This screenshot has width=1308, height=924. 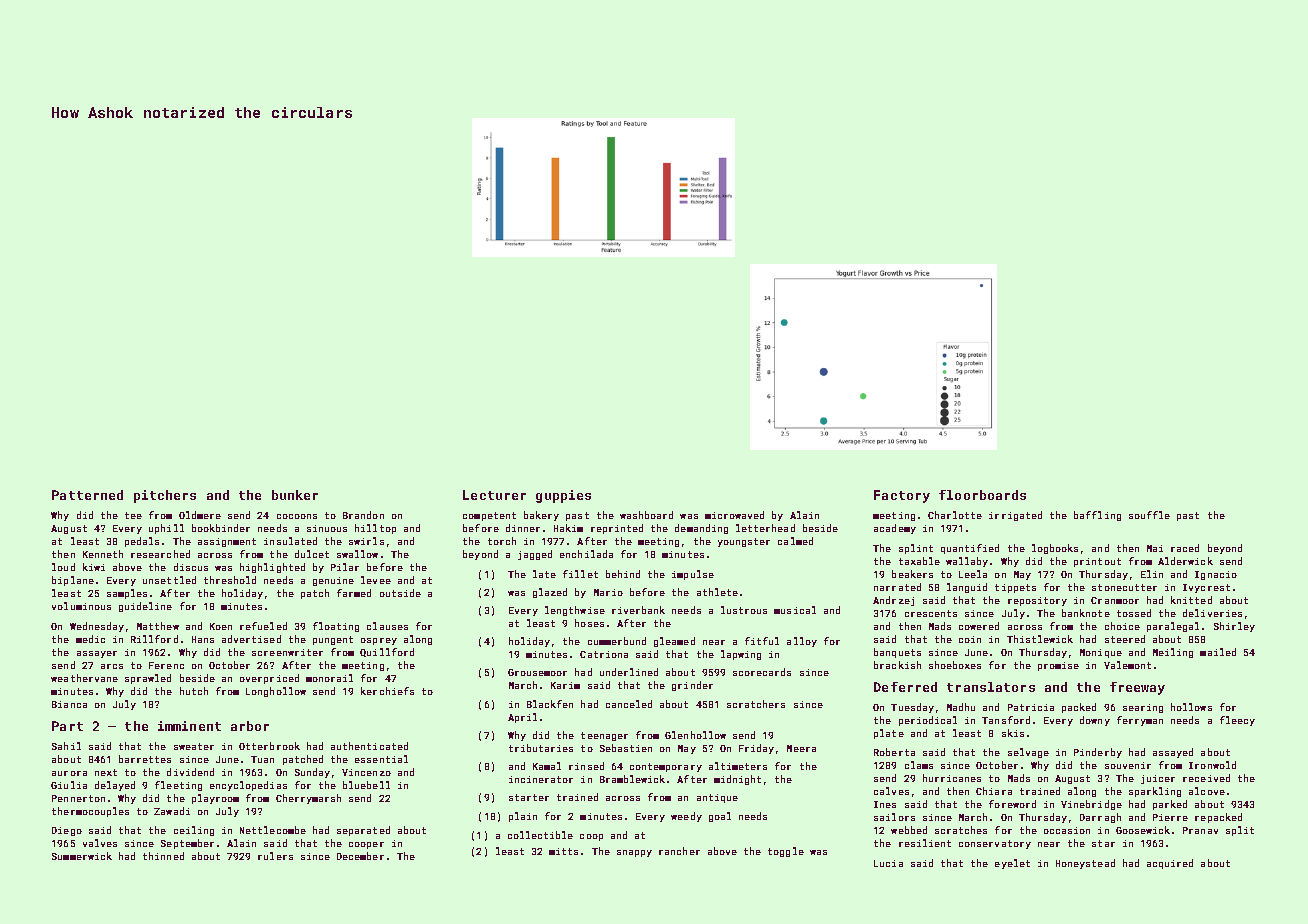 I want to click on Summerwick, so click(x=82, y=856).
